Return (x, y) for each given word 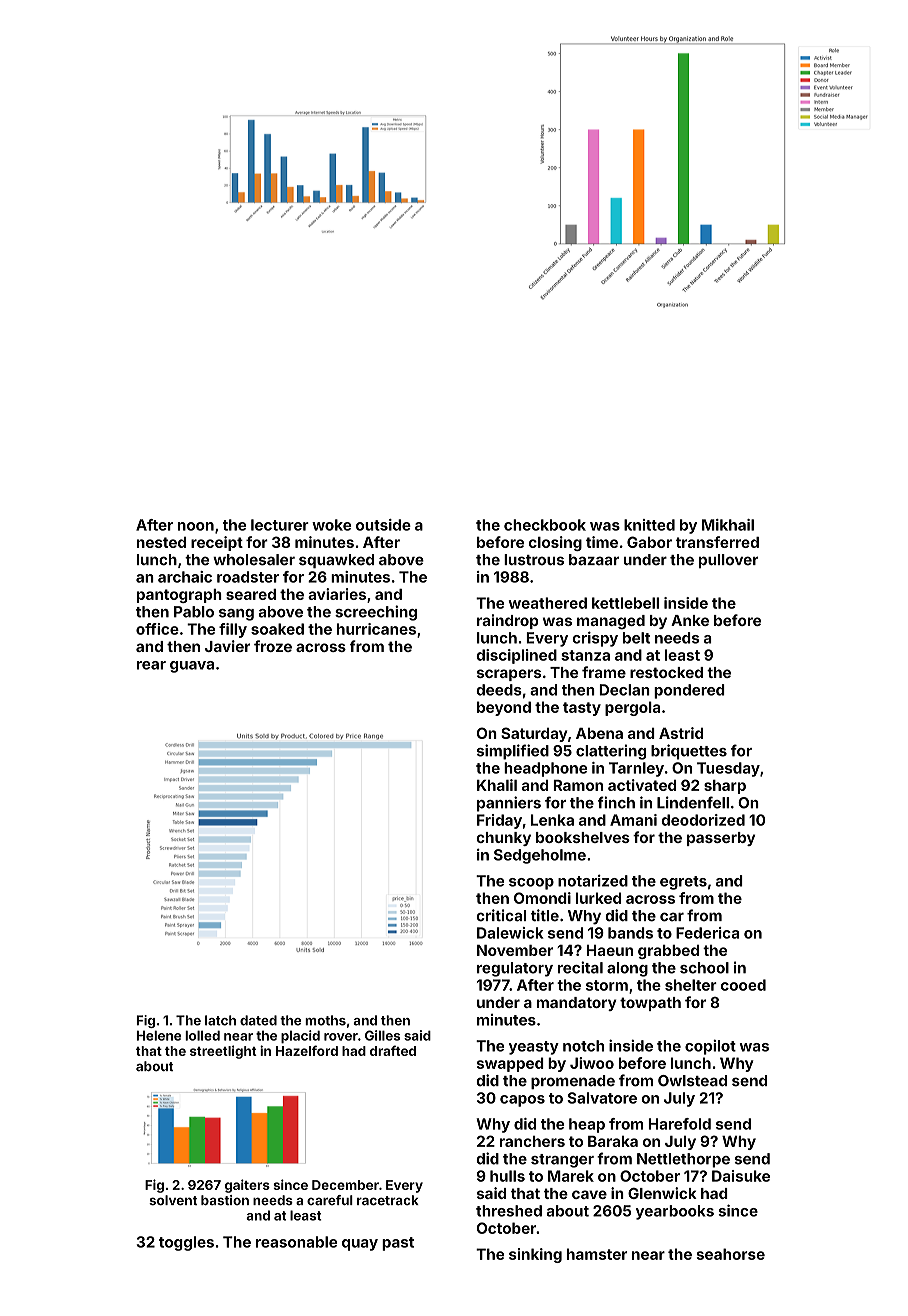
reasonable (296, 1242)
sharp (725, 787)
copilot (710, 1047)
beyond (504, 708)
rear (151, 665)
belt (636, 638)
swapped (510, 1064)
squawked (336, 561)
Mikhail (728, 525)
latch (220, 1020)
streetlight (223, 1052)
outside (383, 525)
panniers (509, 804)
